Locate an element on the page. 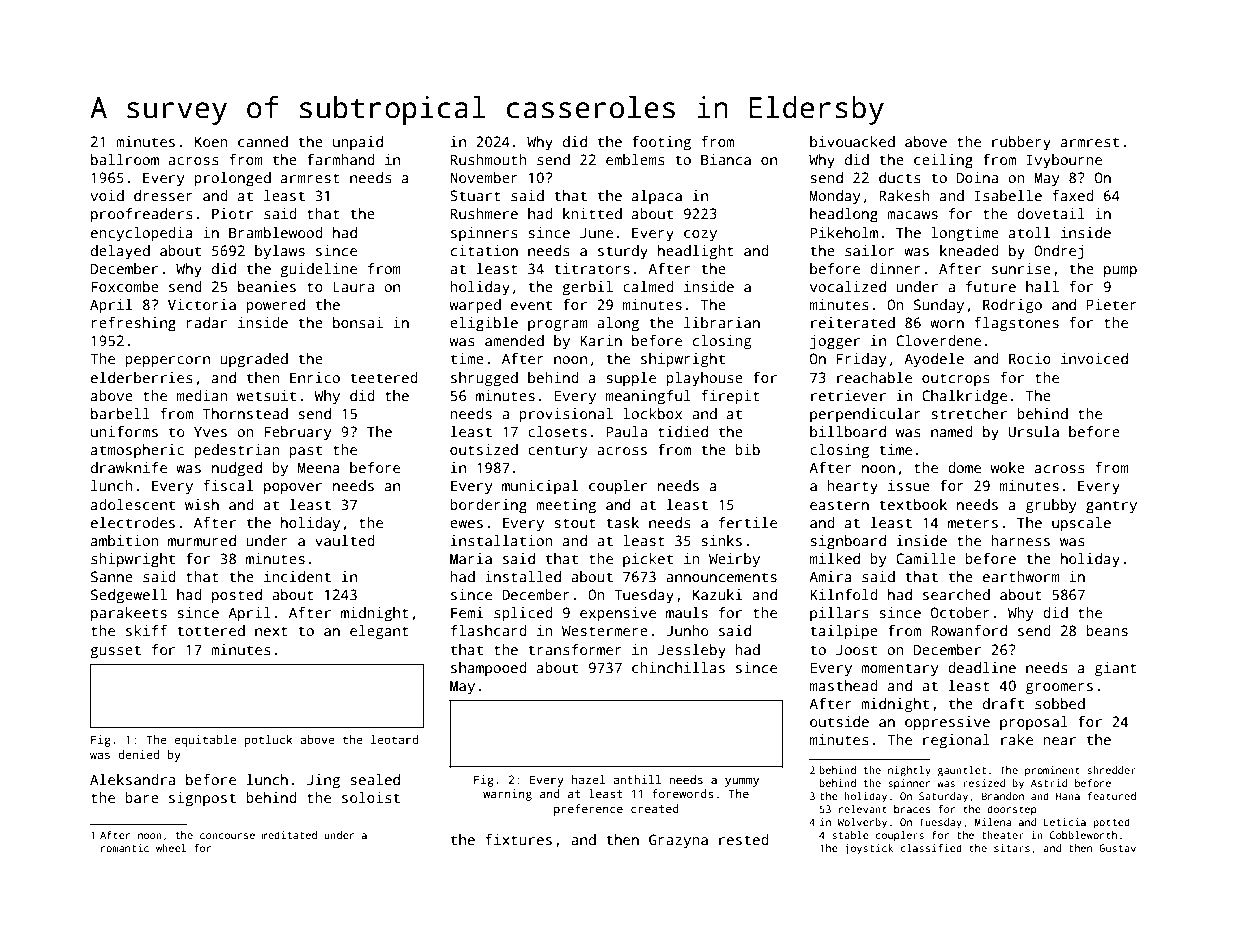 The width and height of the image is (1233, 952). faxed is located at coordinates (1073, 195).
